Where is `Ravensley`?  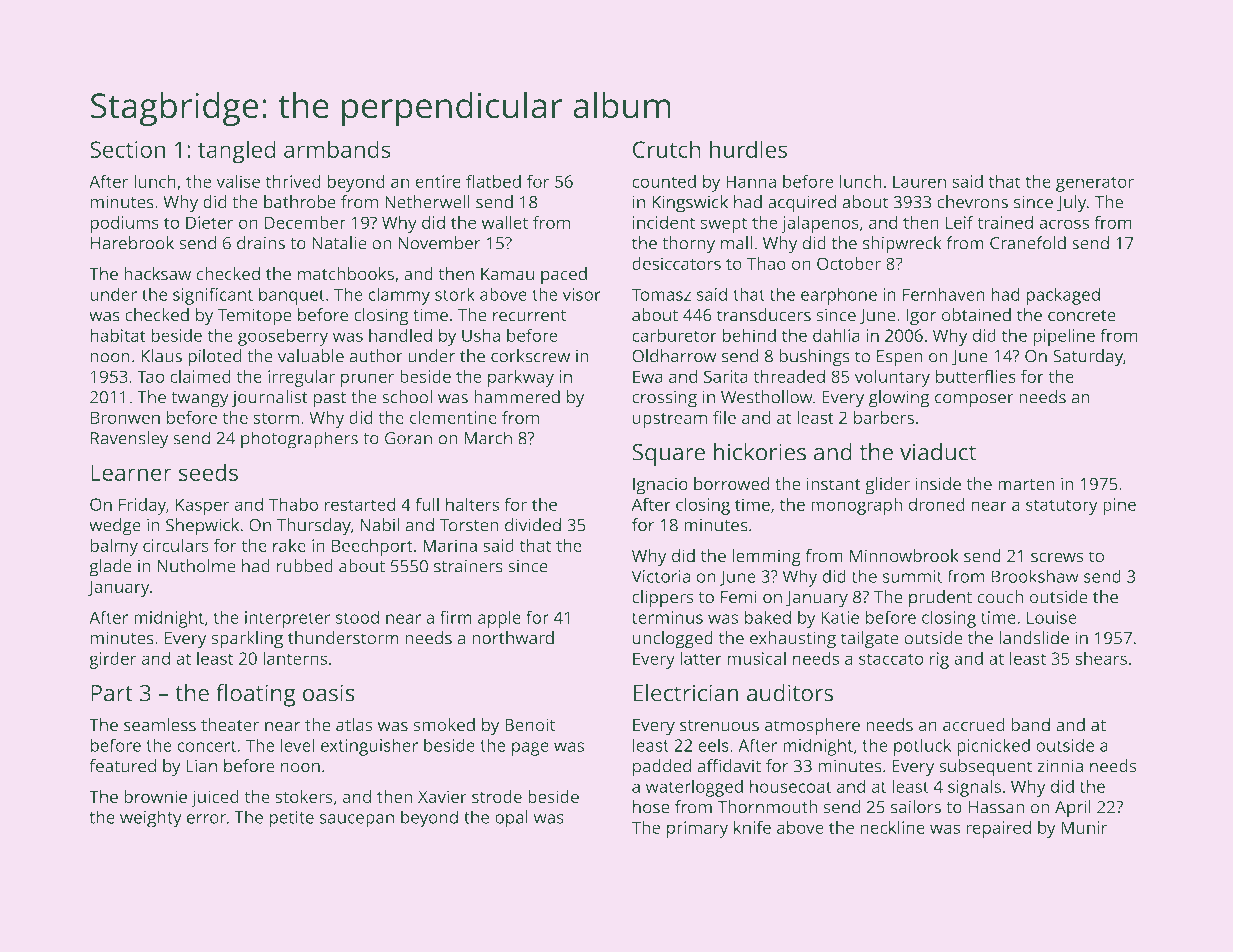 Ravensley is located at coordinates (129, 440).
